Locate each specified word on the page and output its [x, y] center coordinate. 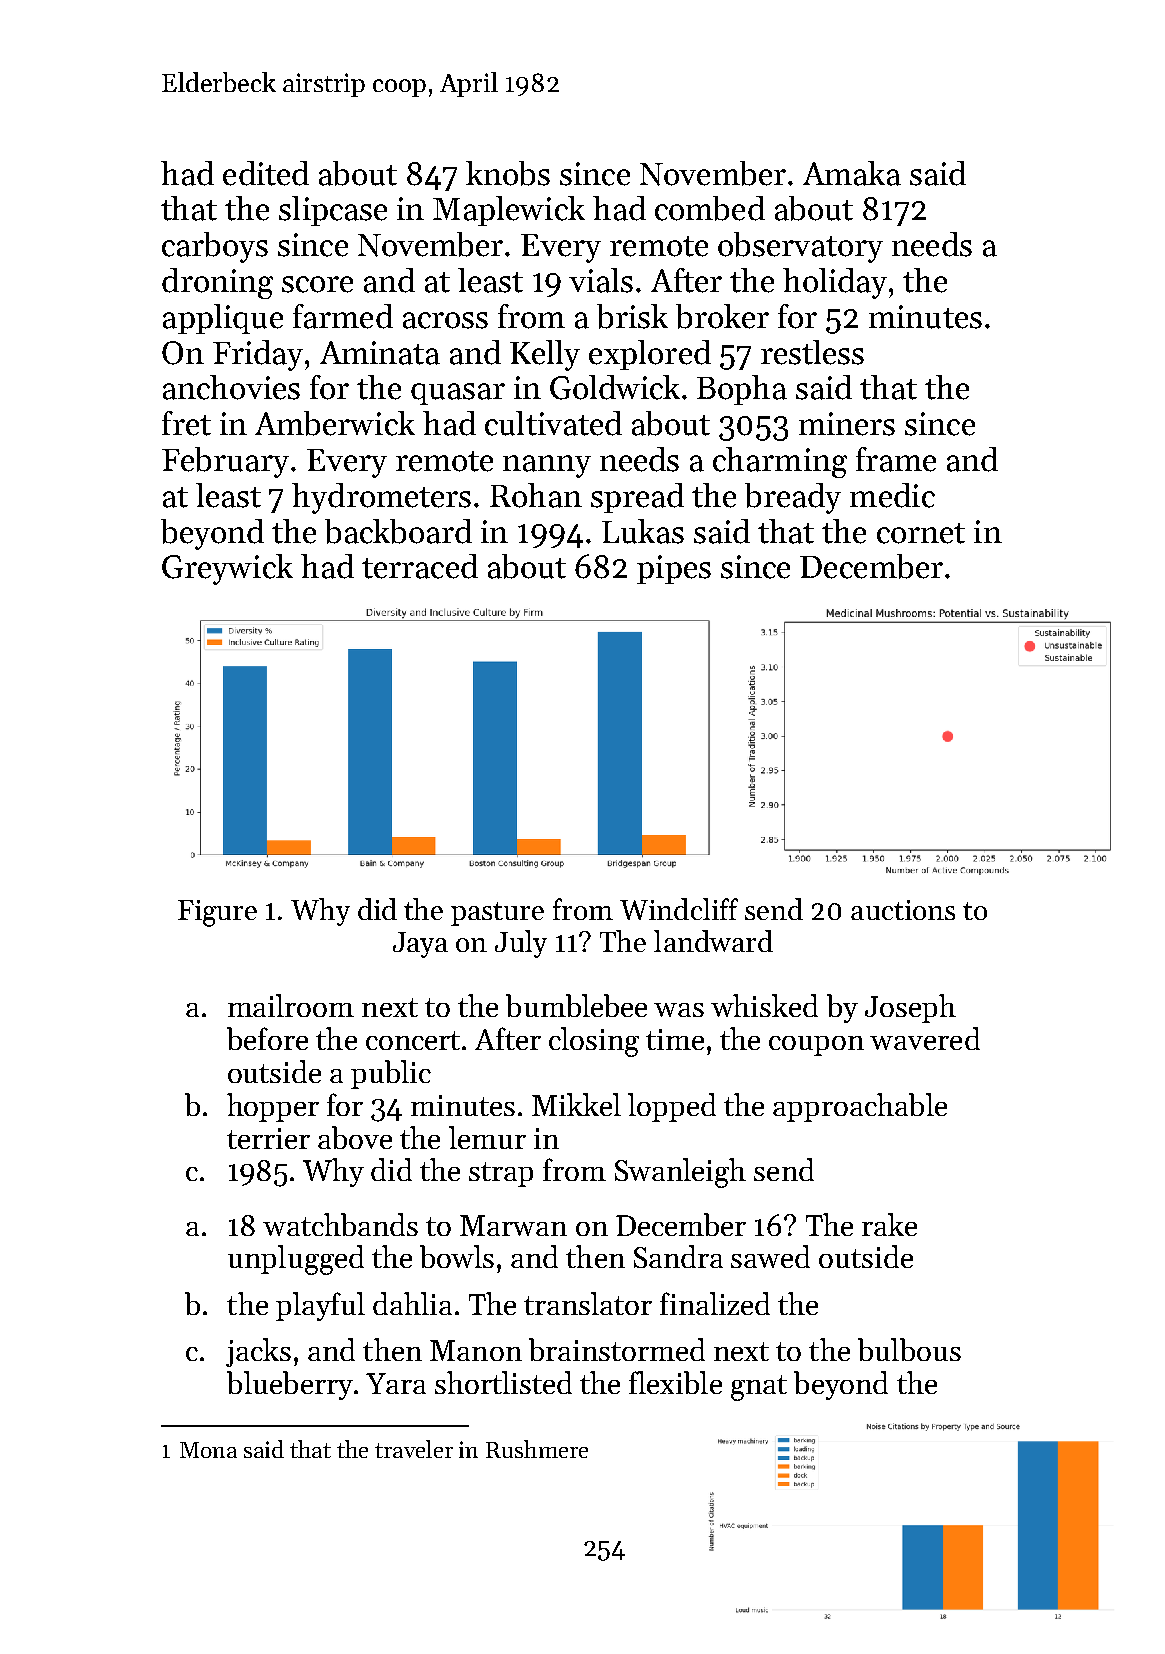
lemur [487, 1137]
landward [713, 941]
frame [896, 459]
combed [710, 208]
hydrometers [381, 498]
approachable [860, 1107]
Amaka [852, 173]
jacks [258, 1352]
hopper [273, 1107]
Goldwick [615, 387]
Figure [217, 913]
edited [266, 173]
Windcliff [679, 909]
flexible [675, 1382]
